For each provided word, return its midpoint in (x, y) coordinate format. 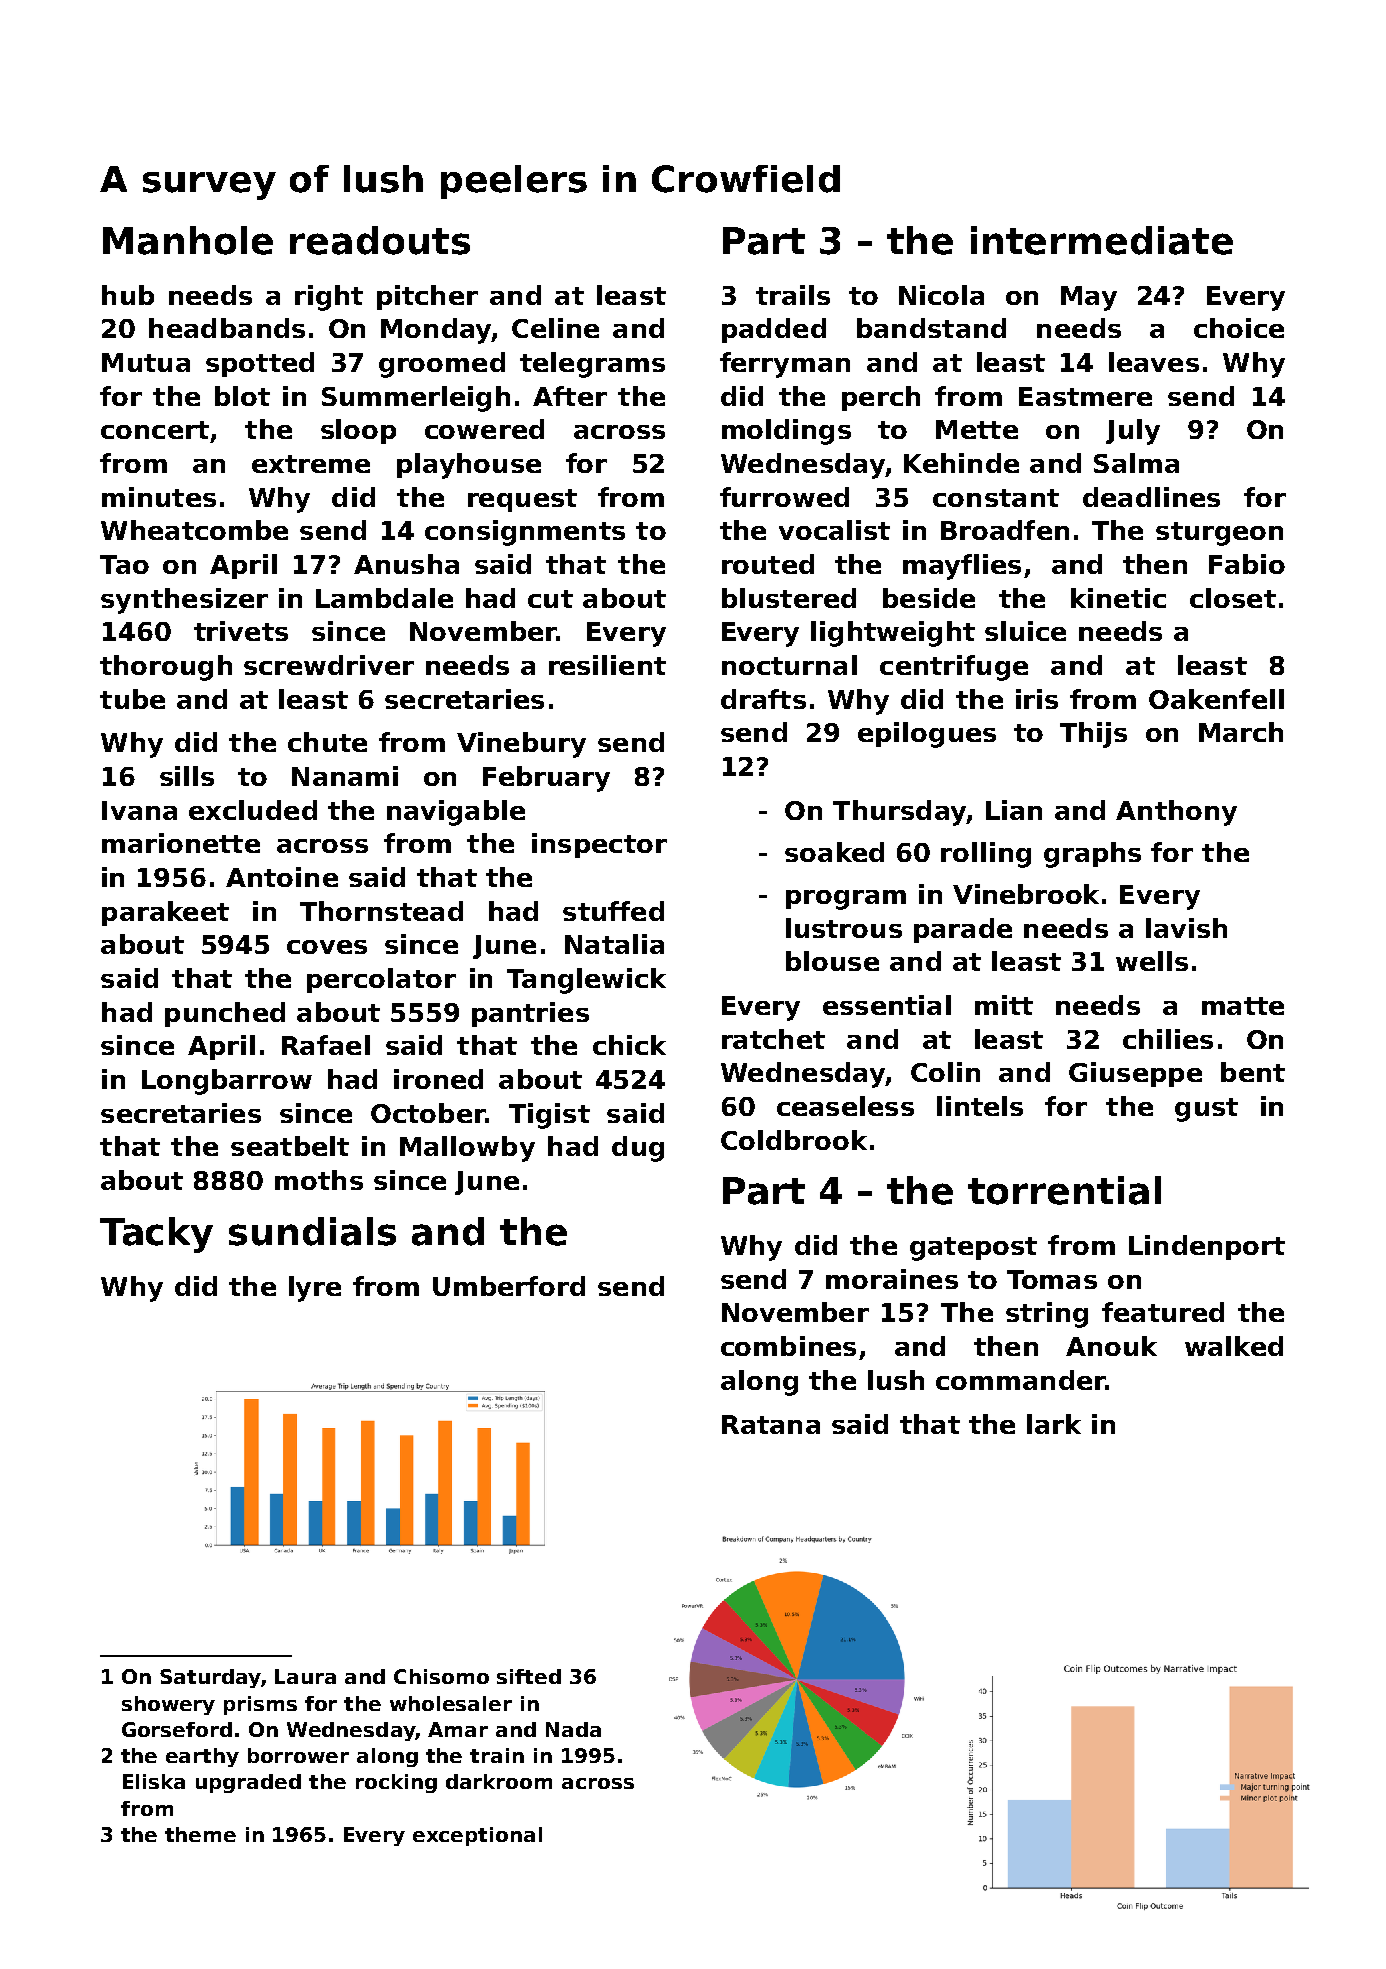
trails (793, 295)
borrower (298, 1755)
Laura (305, 1676)
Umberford (509, 1286)
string (1047, 1315)
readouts (380, 240)
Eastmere (1085, 396)
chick (629, 1045)
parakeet (165, 913)
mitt (1004, 1005)
